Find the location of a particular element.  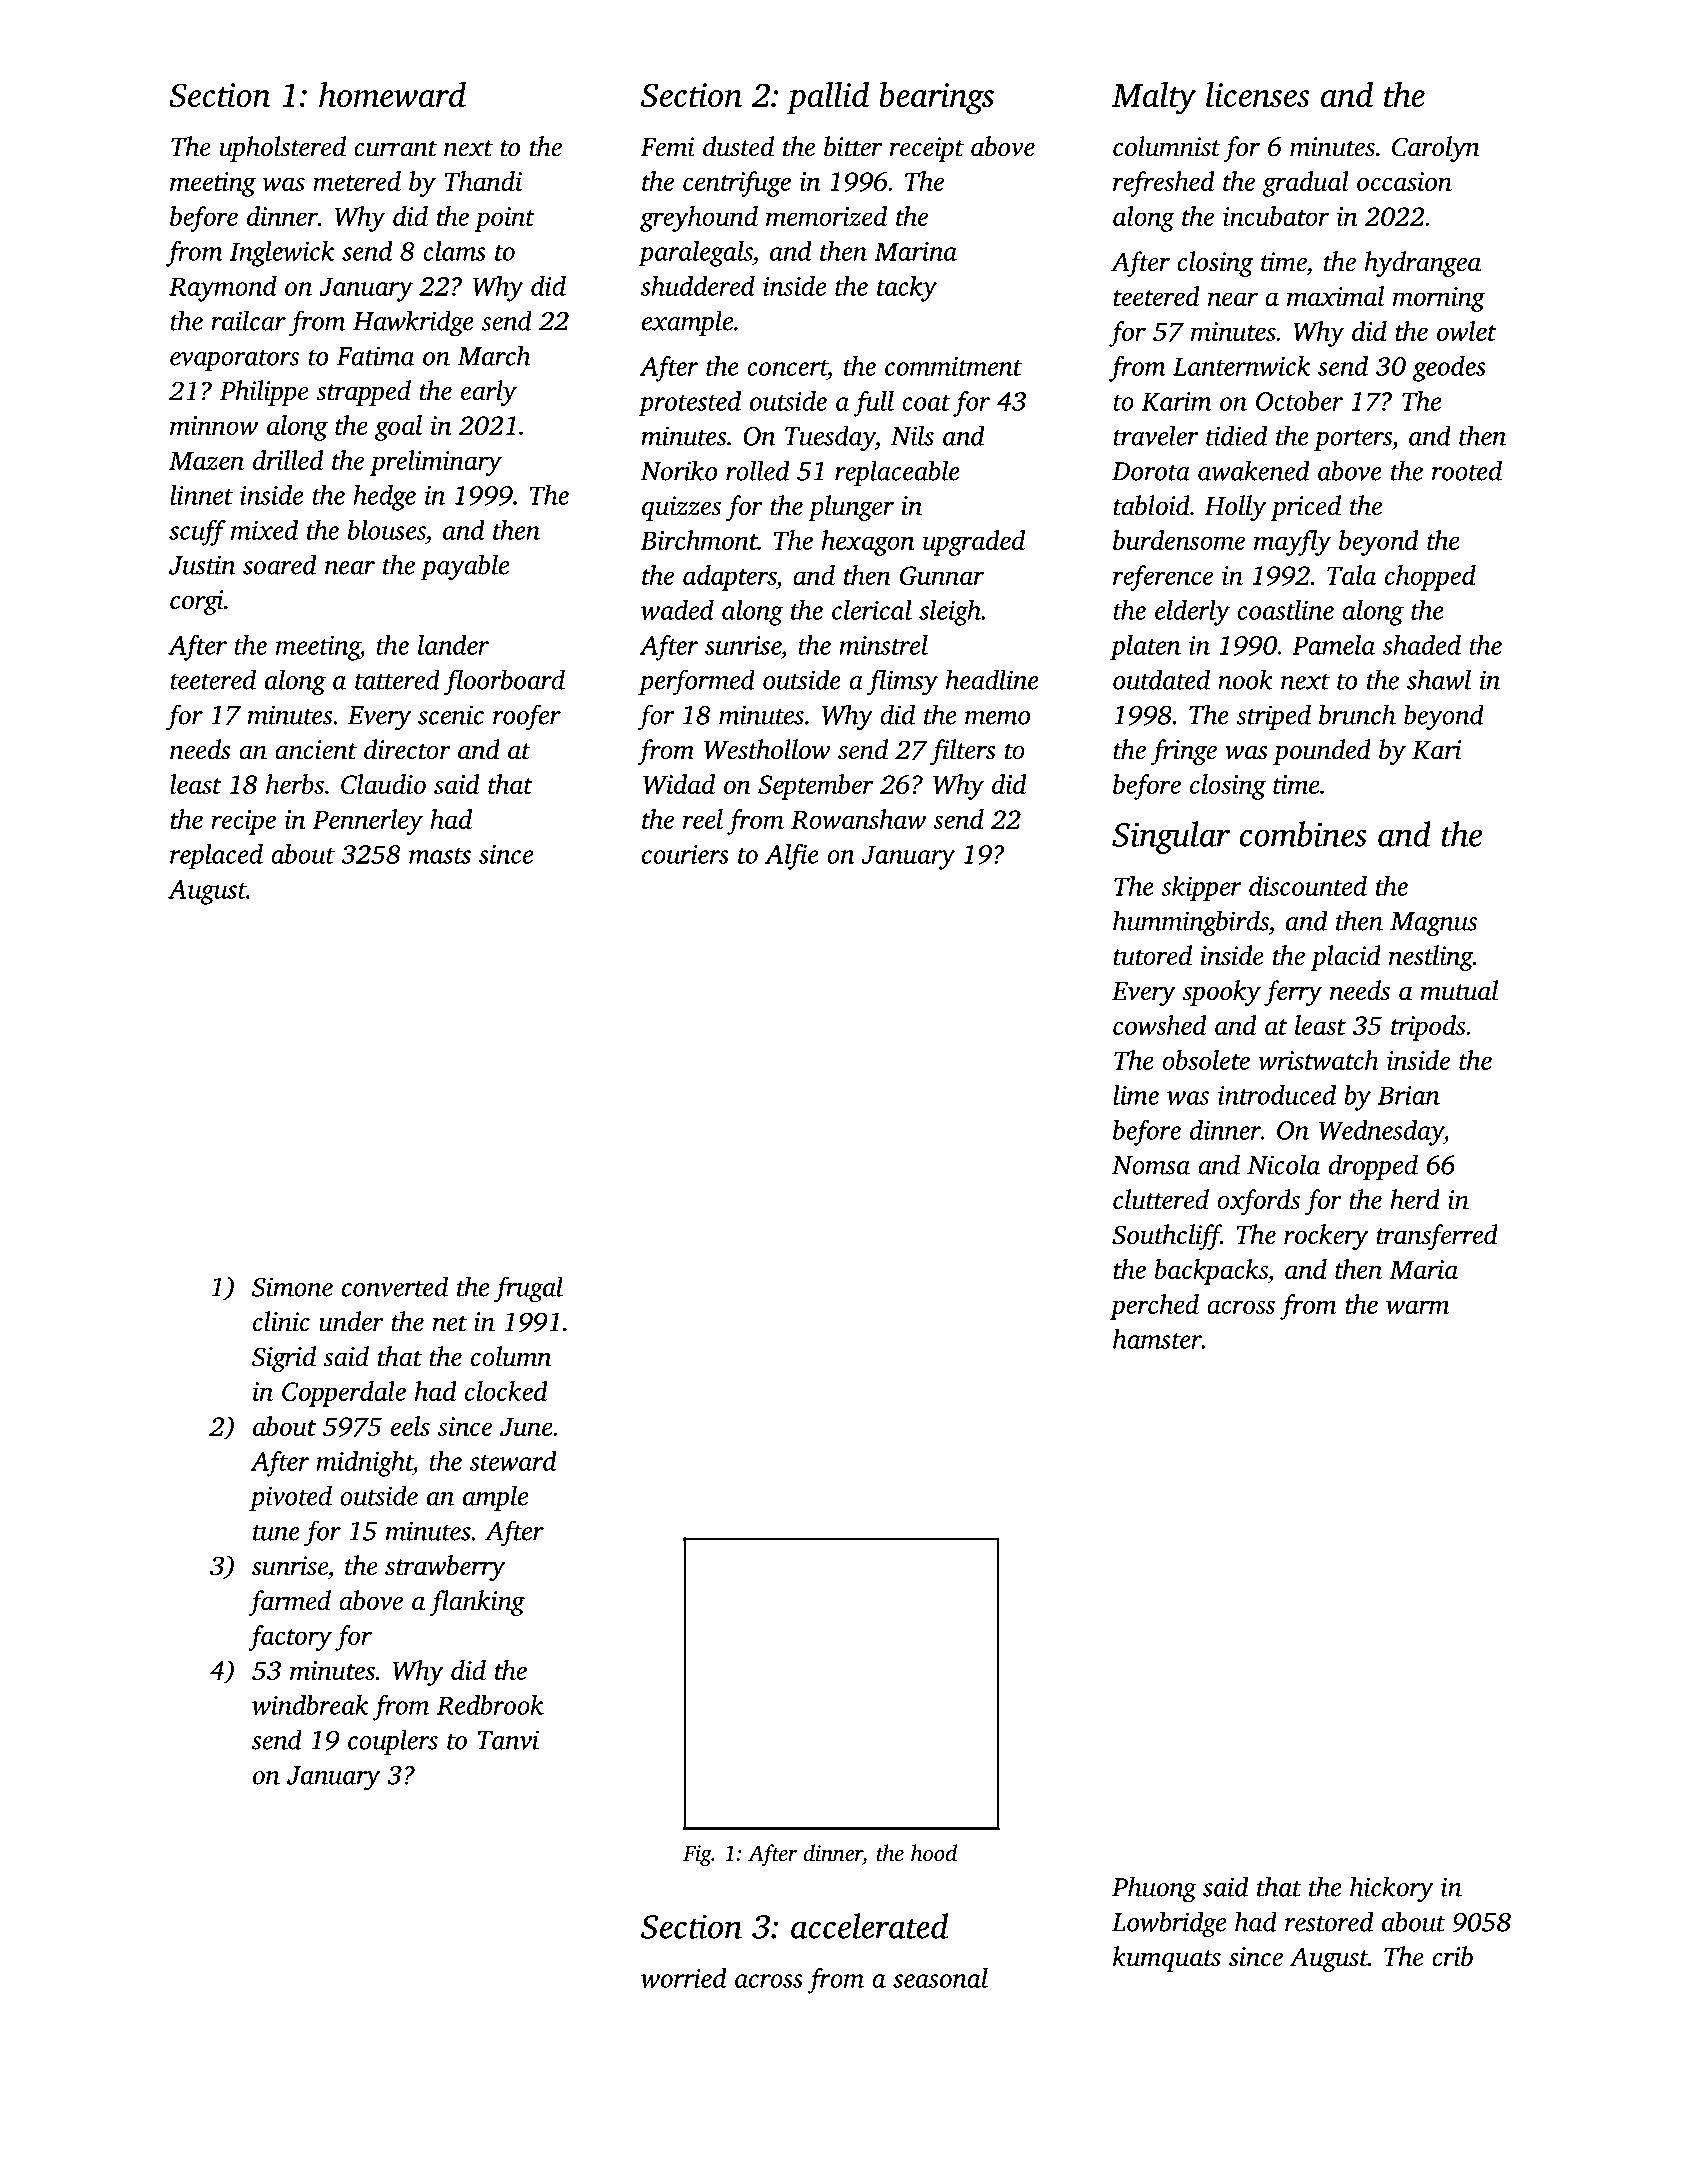

Phuong is located at coordinates (1154, 1889).
